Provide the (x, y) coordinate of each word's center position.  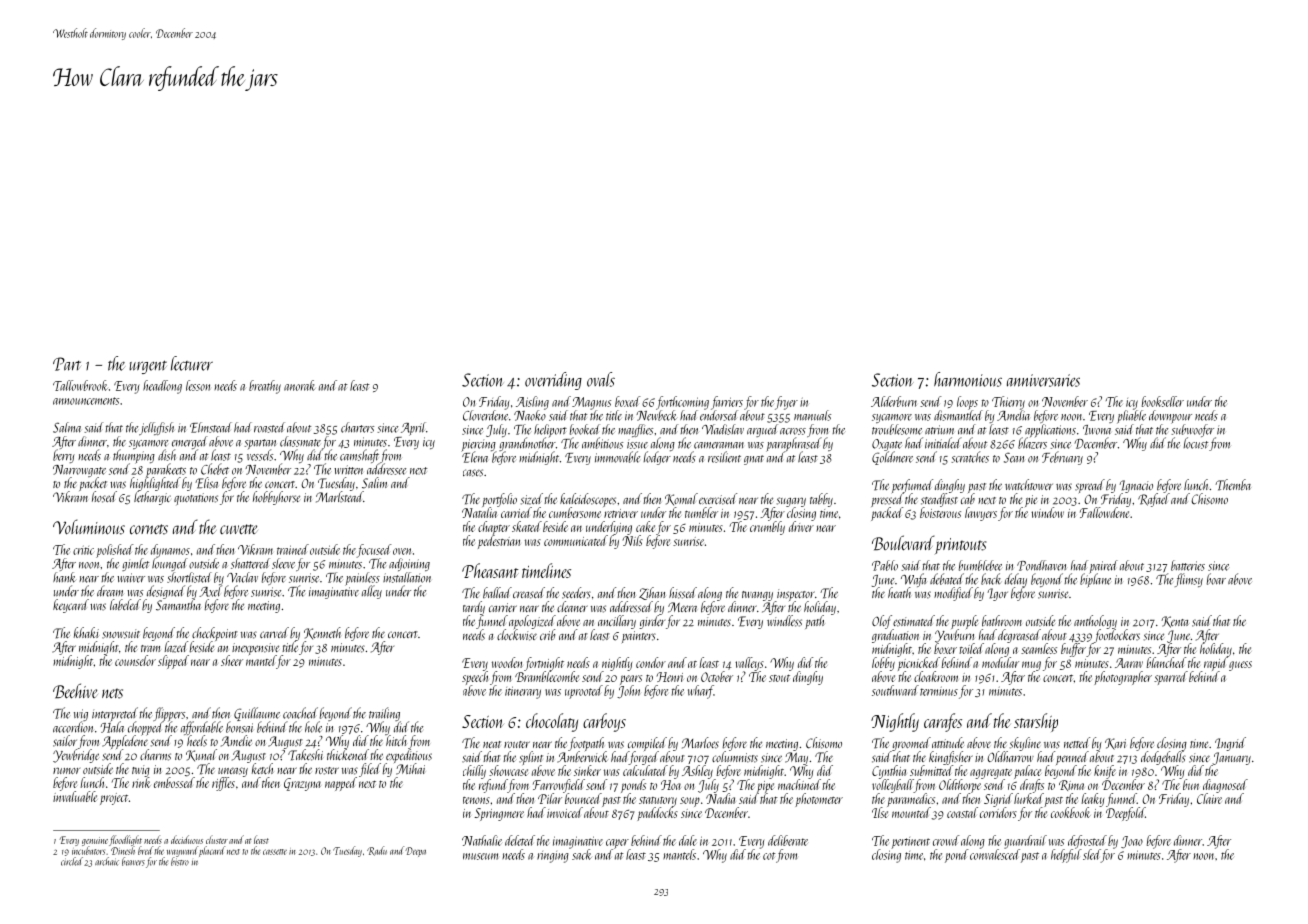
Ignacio (1136, 486)
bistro (180, 861)
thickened (348, 755)
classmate (300, 441)
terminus (939, 691)
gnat (754, 460)
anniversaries (1043, 380)
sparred (1171, 678)
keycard (71, 606)
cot (769, 856)
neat (492, 744)
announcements (86, 401)
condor (651, 662)
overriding (553, 381)
